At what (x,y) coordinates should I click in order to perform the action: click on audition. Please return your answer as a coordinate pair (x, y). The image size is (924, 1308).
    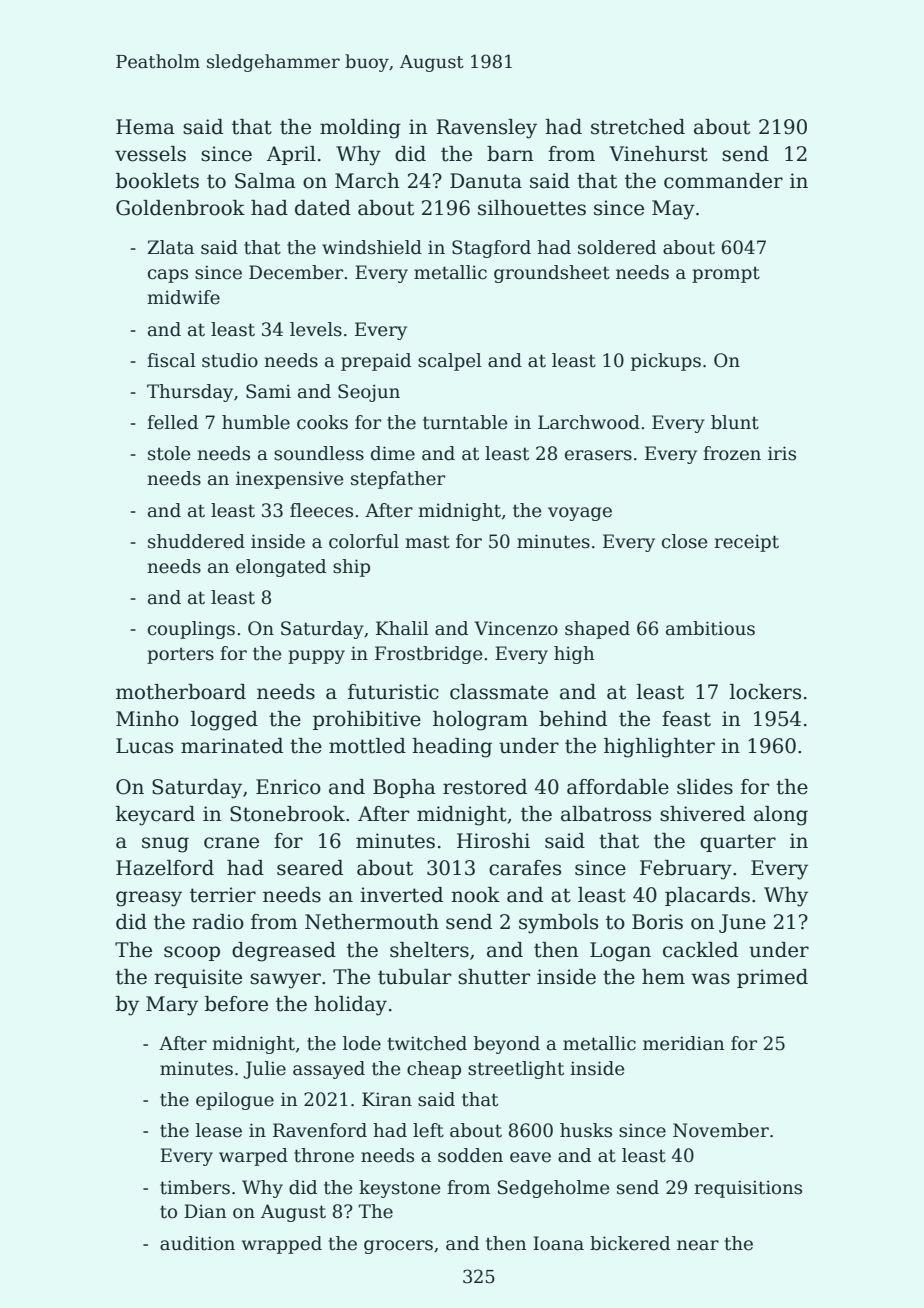
    Looking at the image, I should click on (197, 1243).
